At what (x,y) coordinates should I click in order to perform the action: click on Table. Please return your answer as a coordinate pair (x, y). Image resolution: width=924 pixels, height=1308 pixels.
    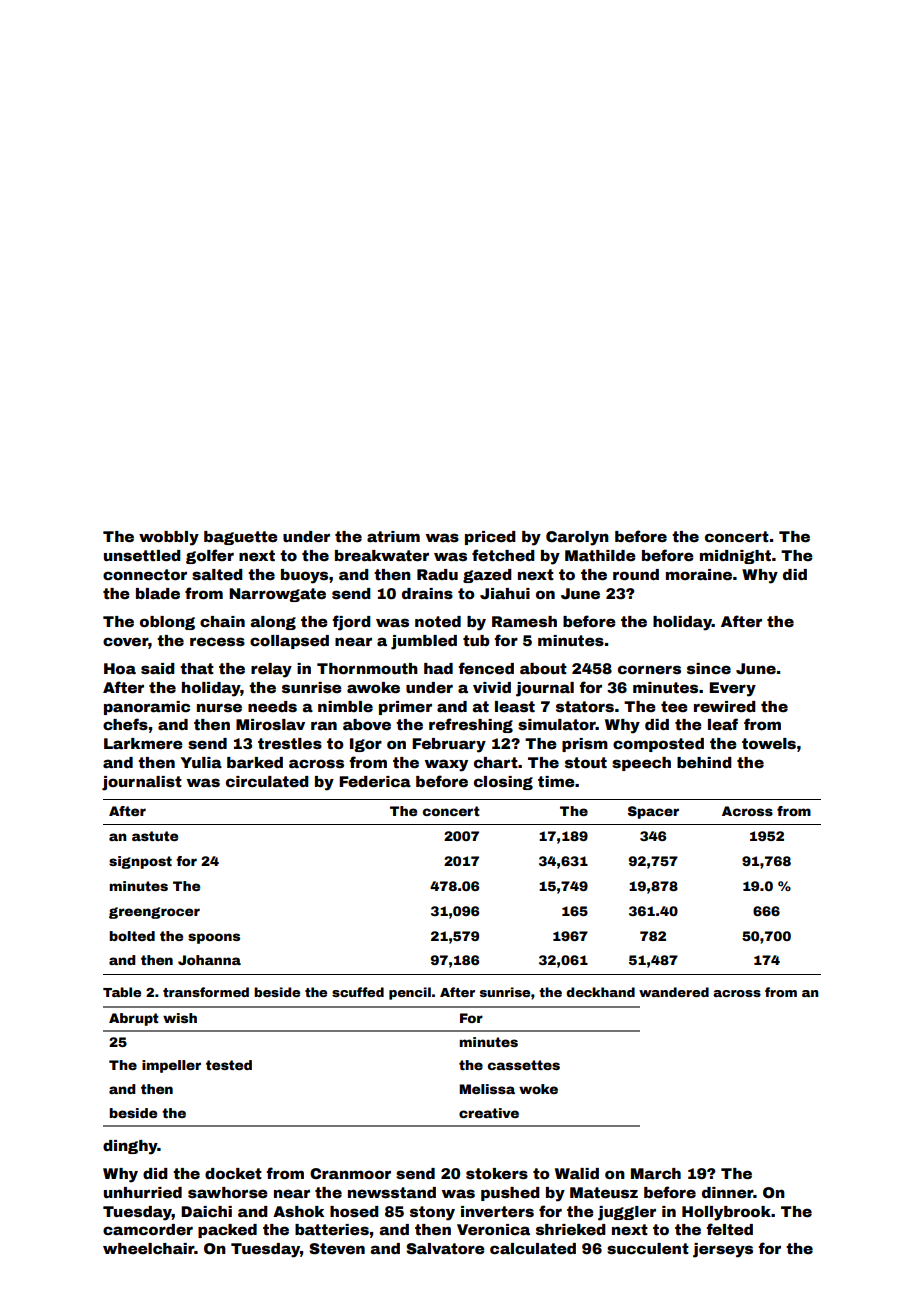
    Looking at the image, I should click on (122, 992).
